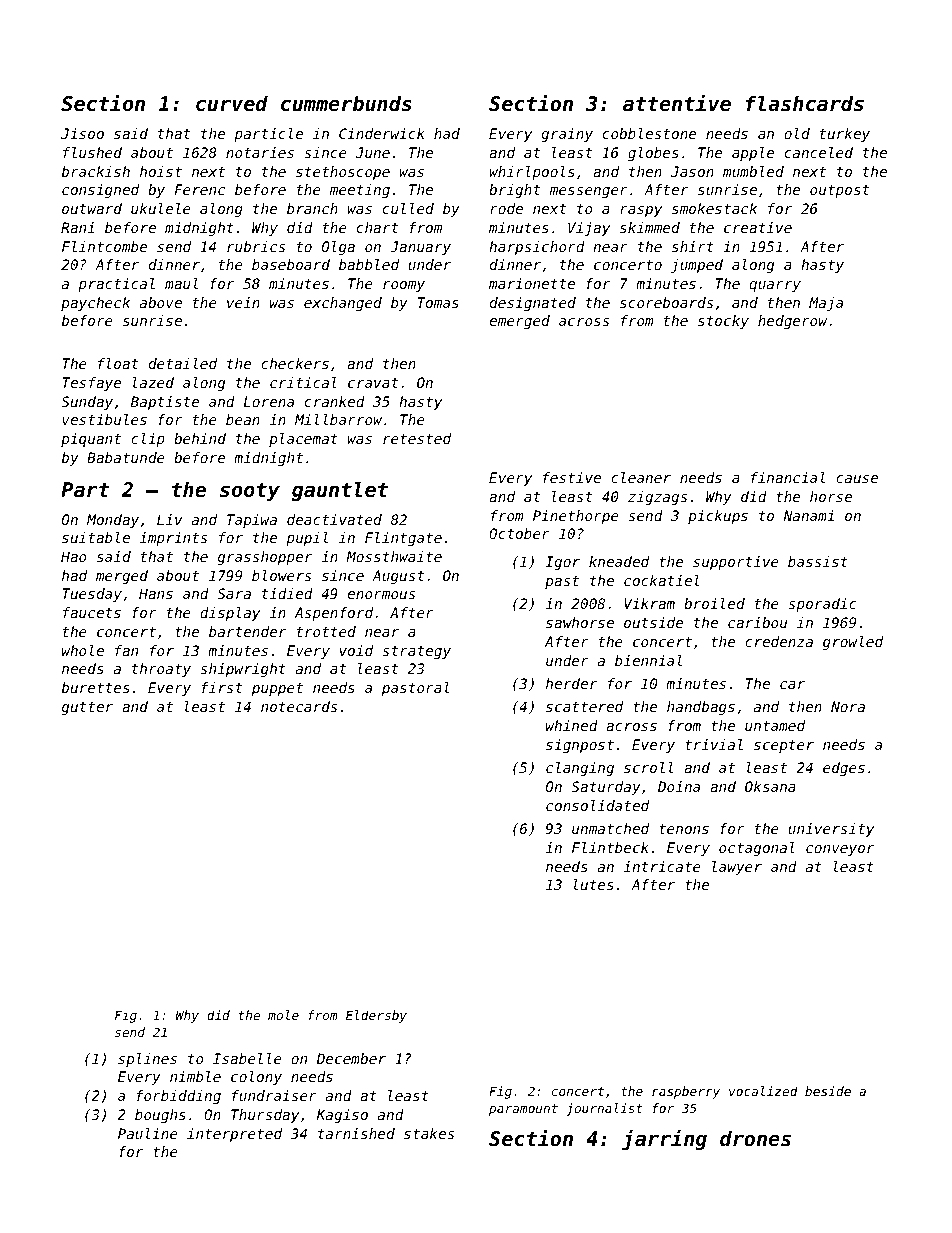 The image size is (952, 1233). I want to click on Liv, so click(170, 519).
